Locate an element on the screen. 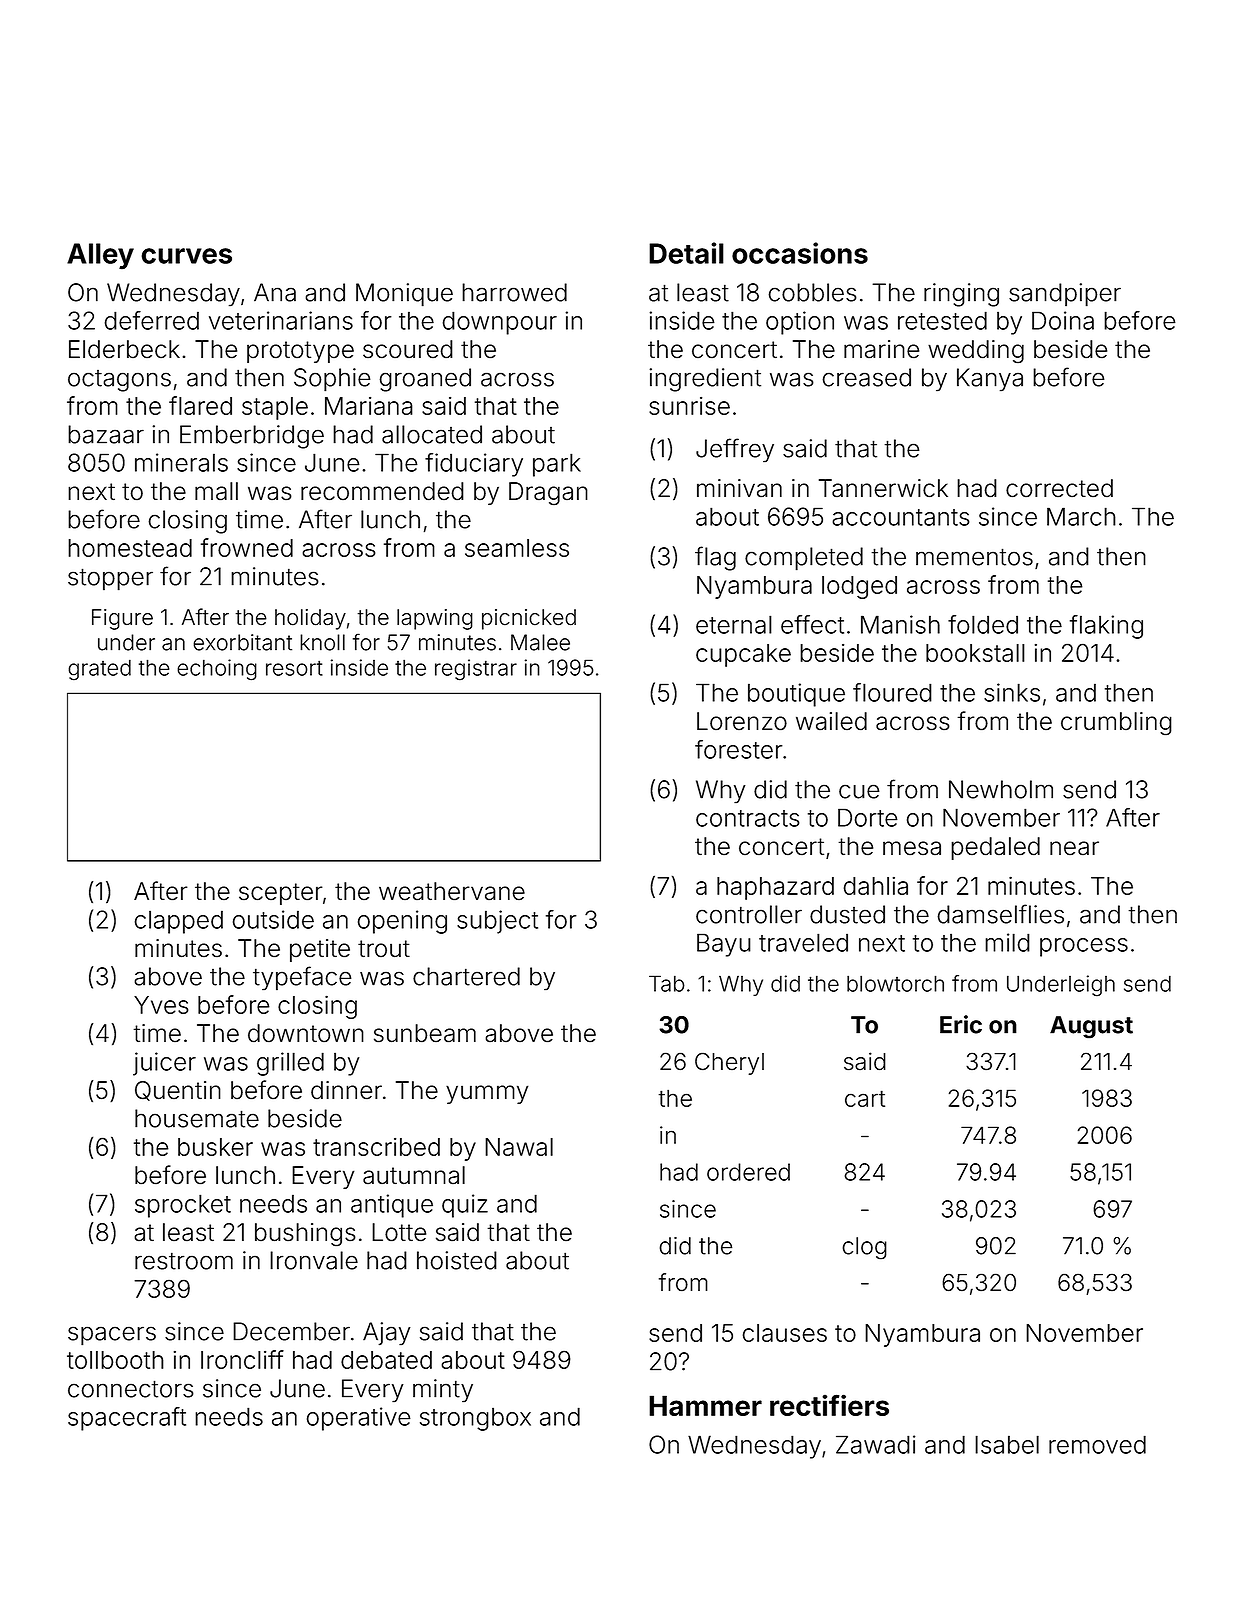  near is located at coordinates (1074, 848).
